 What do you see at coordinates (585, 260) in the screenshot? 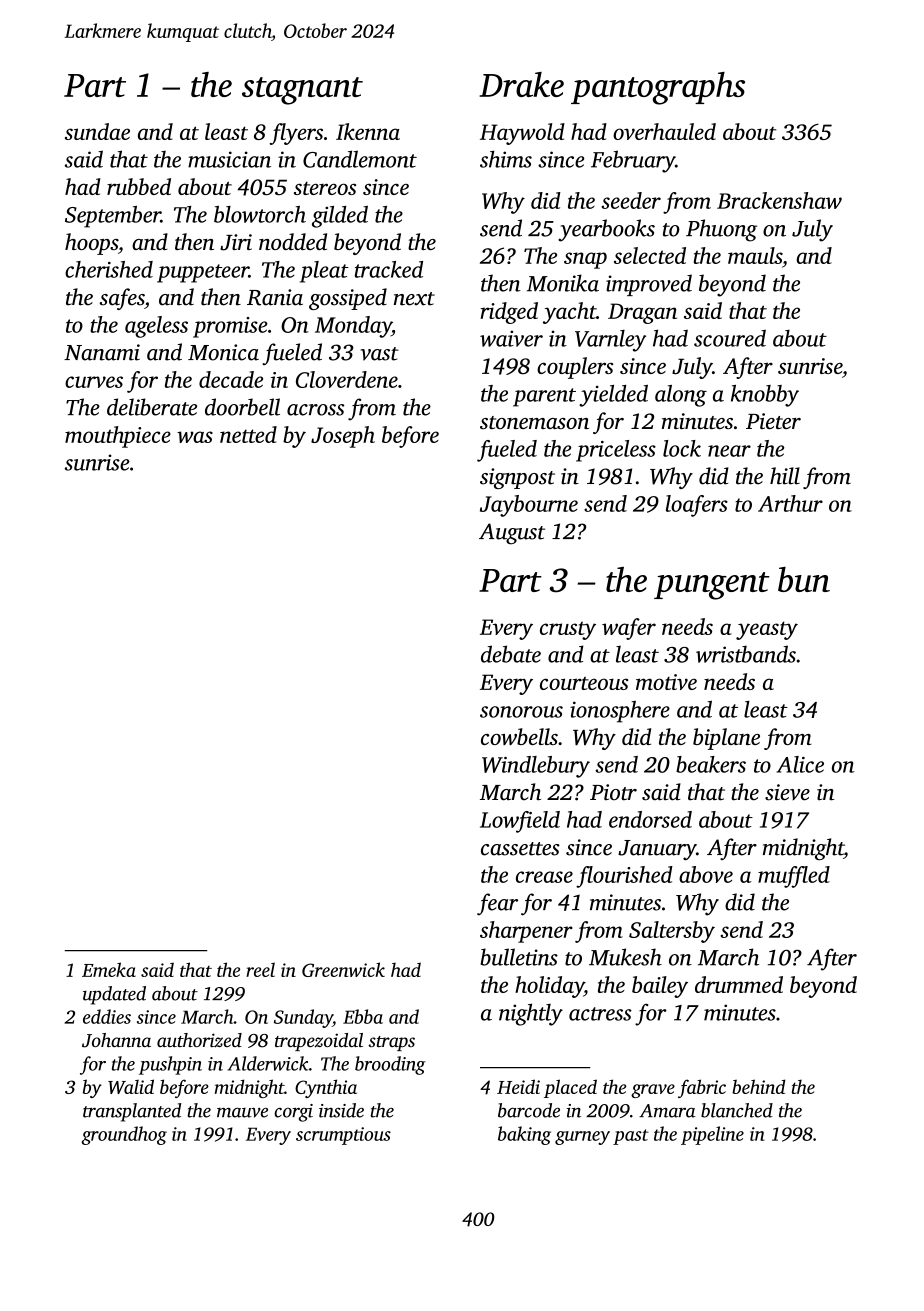
I see `snap` at bounding box center [585, 260].
